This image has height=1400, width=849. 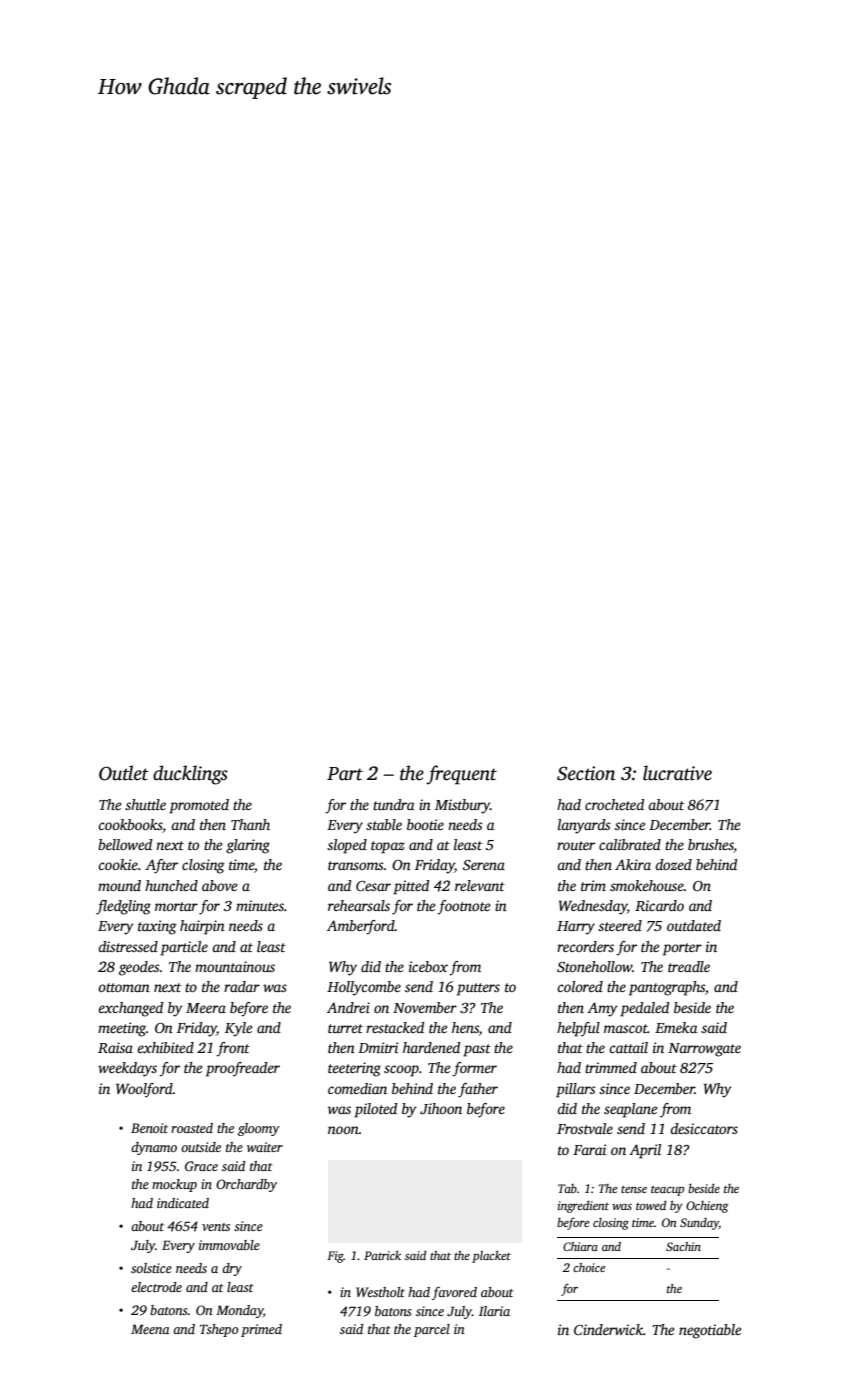 I want to click on Meera, so click(x=206, y=1008).
